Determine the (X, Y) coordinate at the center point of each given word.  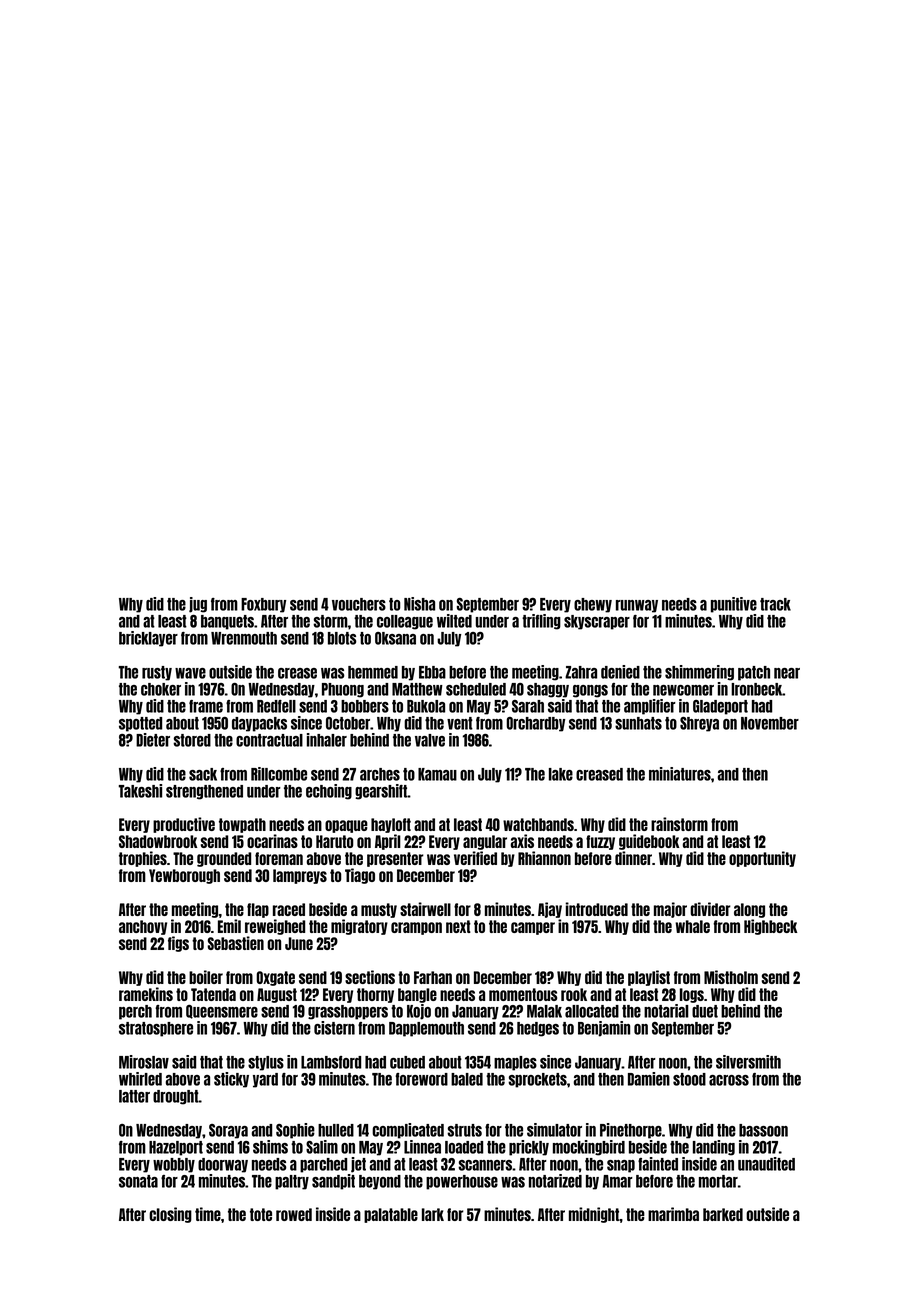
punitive (734, 605)
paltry (292, 1182)
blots (342, 638)
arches (380, 774)
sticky (231, 1080)
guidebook (649, 842)
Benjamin (604, 1029)
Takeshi (140, 791)
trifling (541, 622)
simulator (554, 1130)
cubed (407, 1062)
